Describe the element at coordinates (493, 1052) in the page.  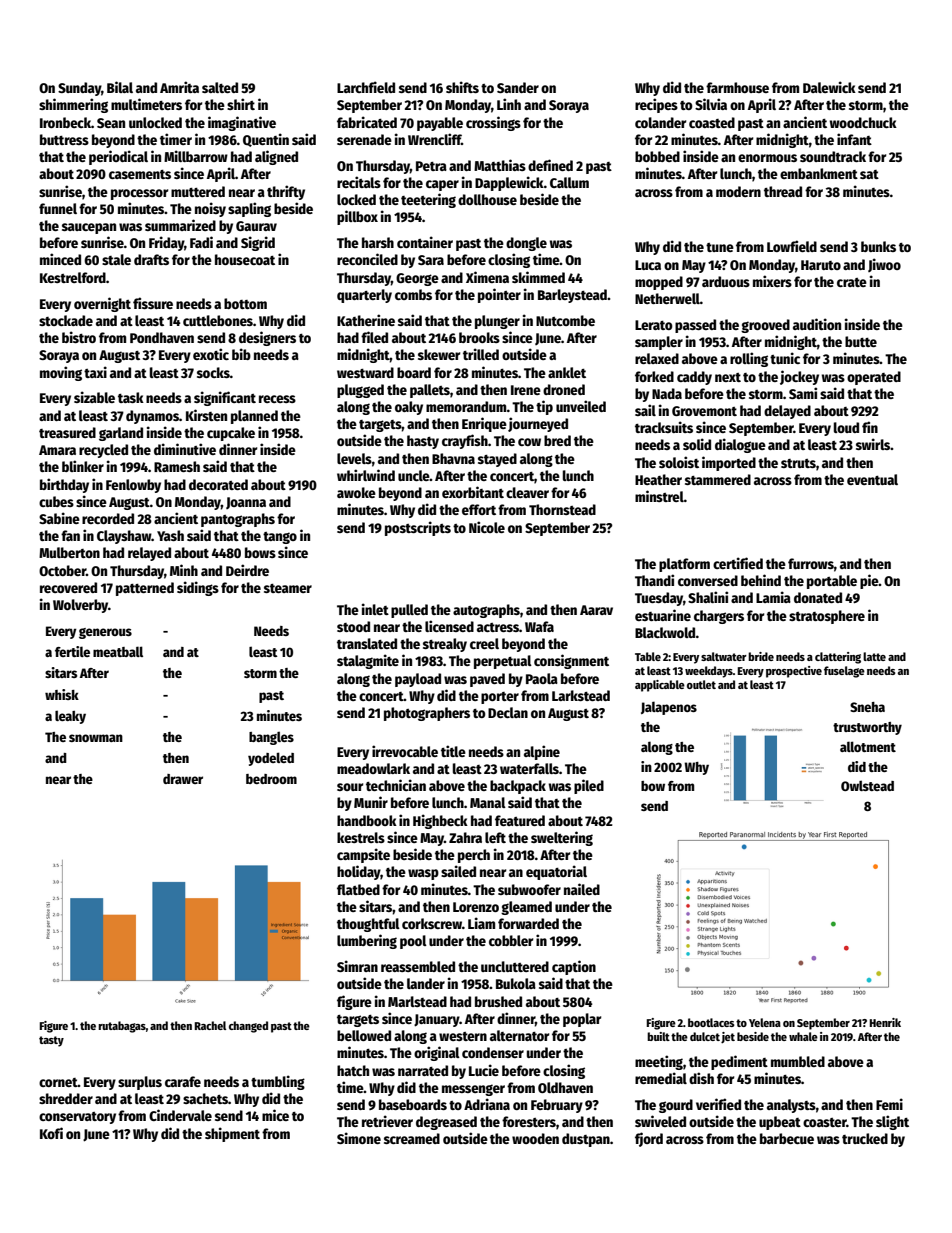
I see `condenser` at that location.
